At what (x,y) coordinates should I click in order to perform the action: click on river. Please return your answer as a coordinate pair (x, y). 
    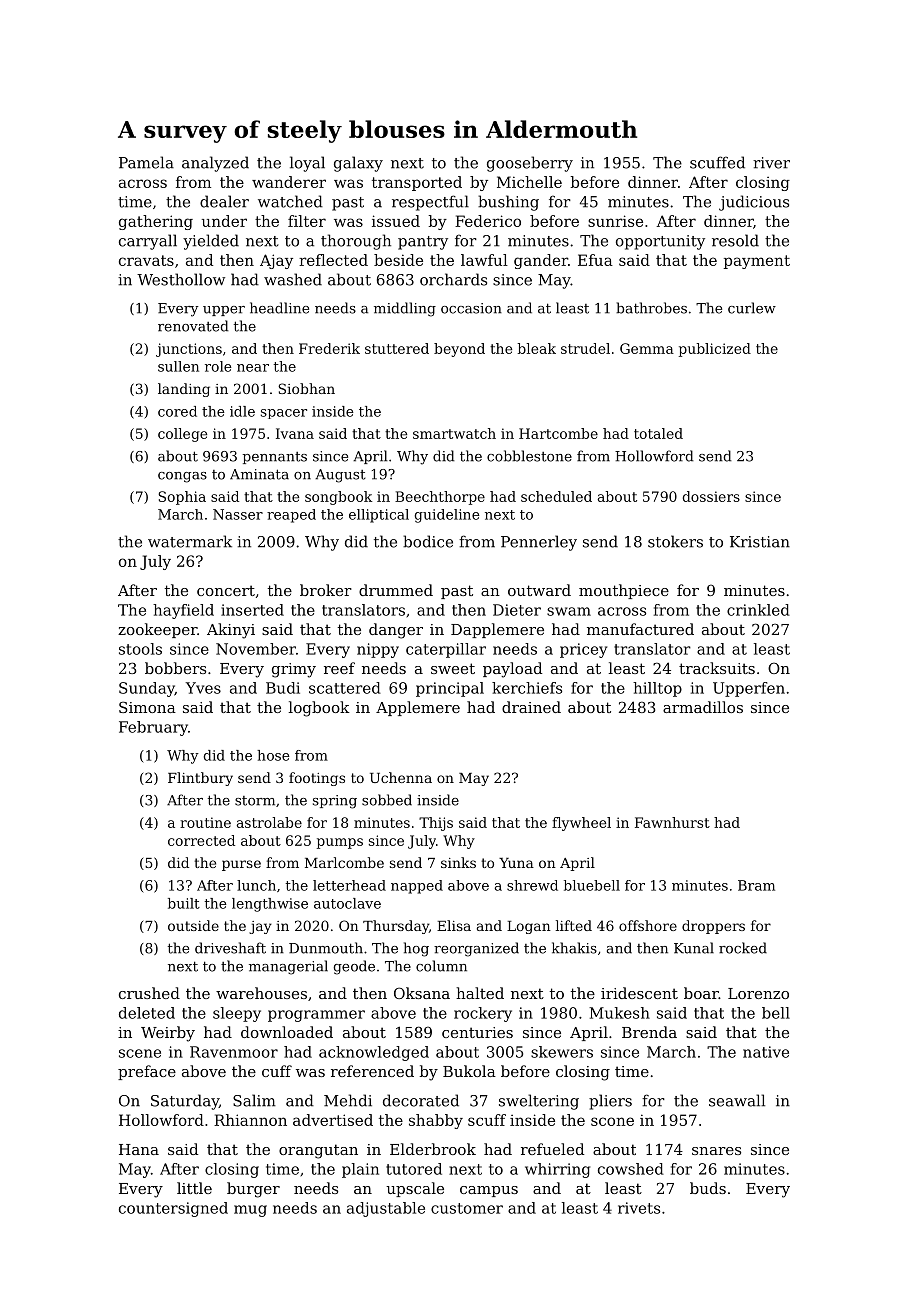
    Looking at the image, I should click on (771, 163).
